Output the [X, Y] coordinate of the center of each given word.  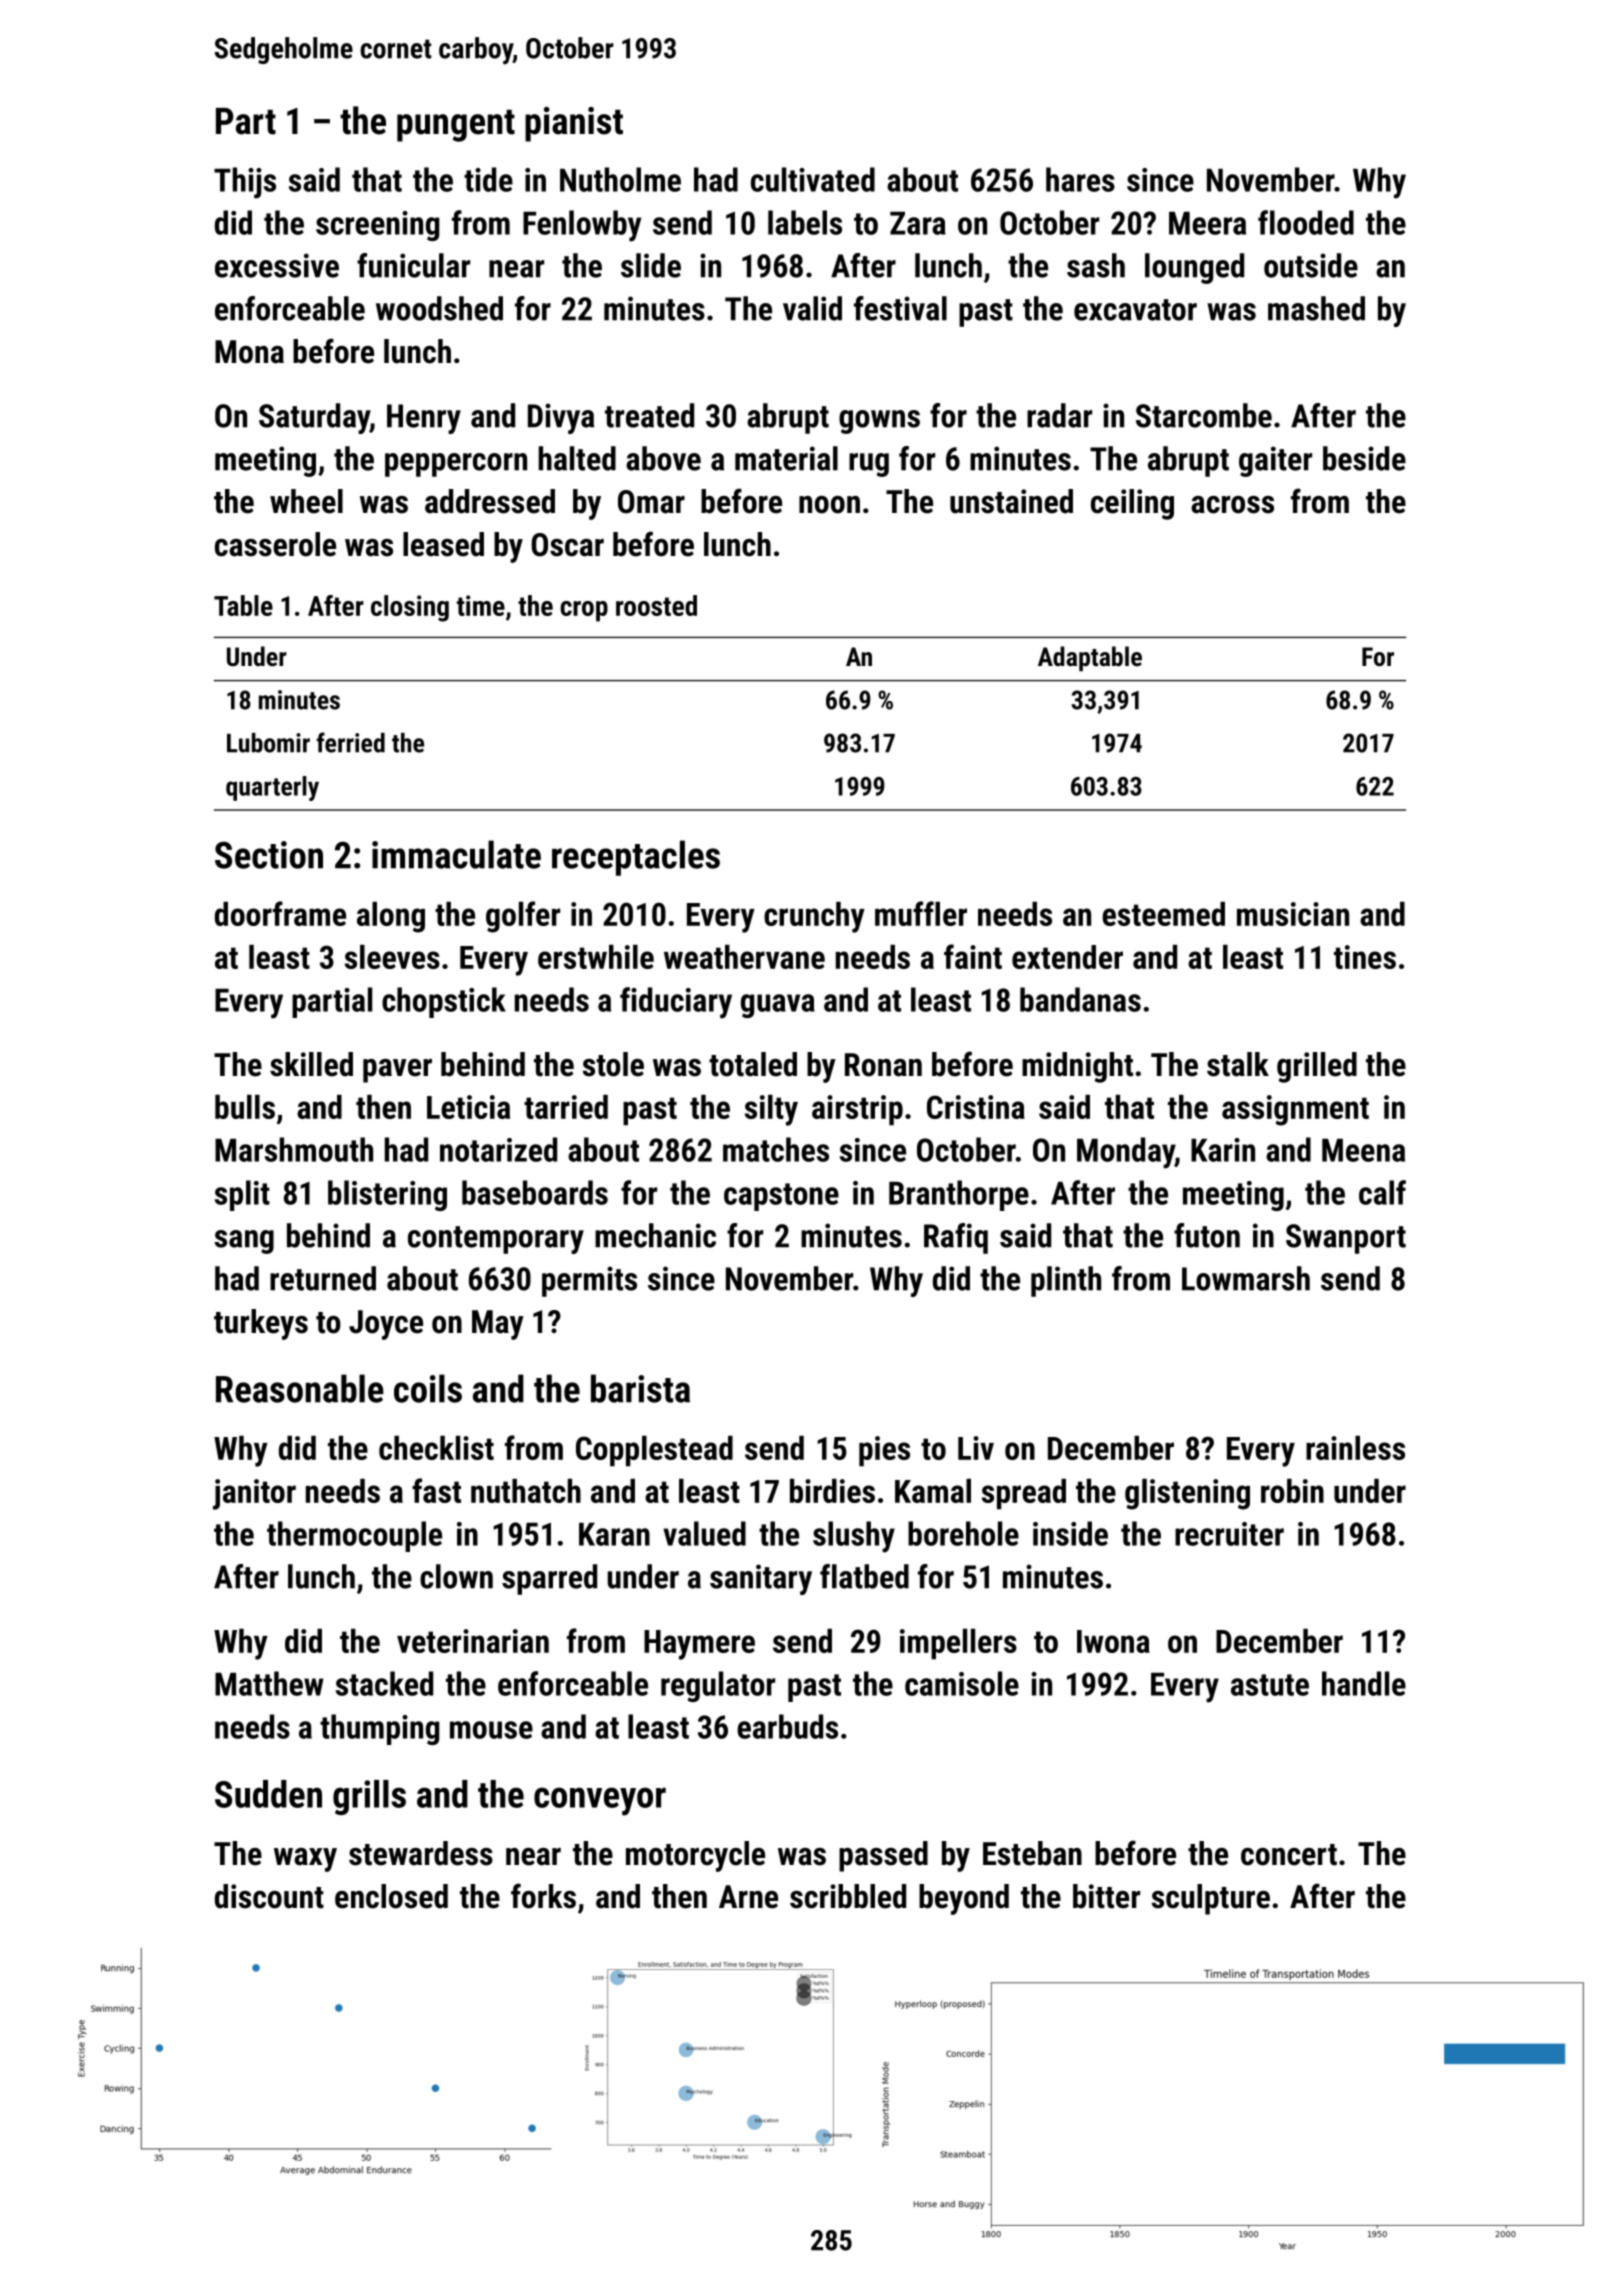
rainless [1355, 1448]
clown [456, 1576]
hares [1080, 179]
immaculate [456, 854]
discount [269, 1896]
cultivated [813, 179]
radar [1059, 415]
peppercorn [456, 465]
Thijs [245, 183]
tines [1365, 957]
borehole [963, 1533]
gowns [879, 422]
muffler [921, 913]
